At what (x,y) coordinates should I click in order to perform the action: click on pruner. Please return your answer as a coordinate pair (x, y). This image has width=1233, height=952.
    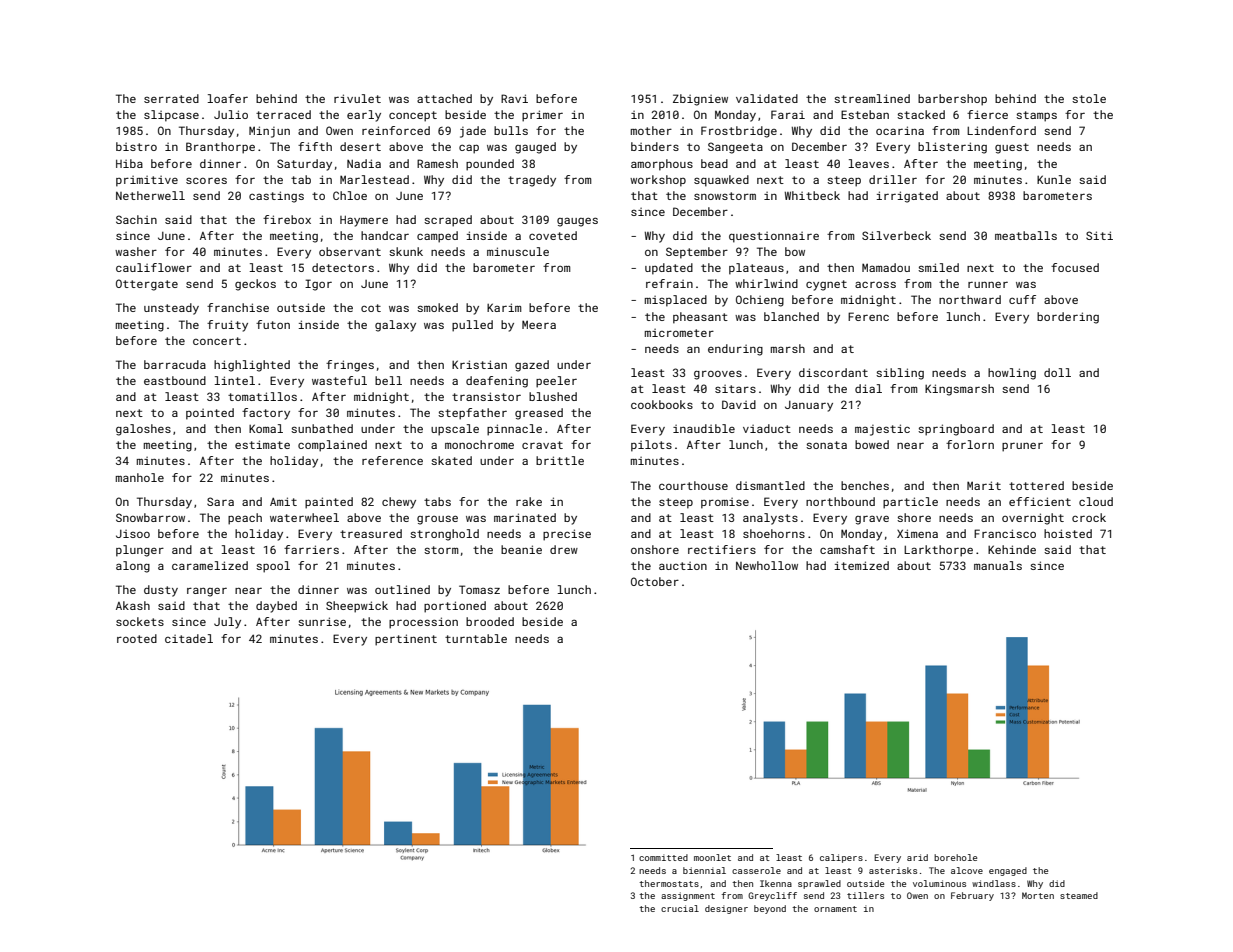
    Looking at the image, I should click on (1022, 447).
